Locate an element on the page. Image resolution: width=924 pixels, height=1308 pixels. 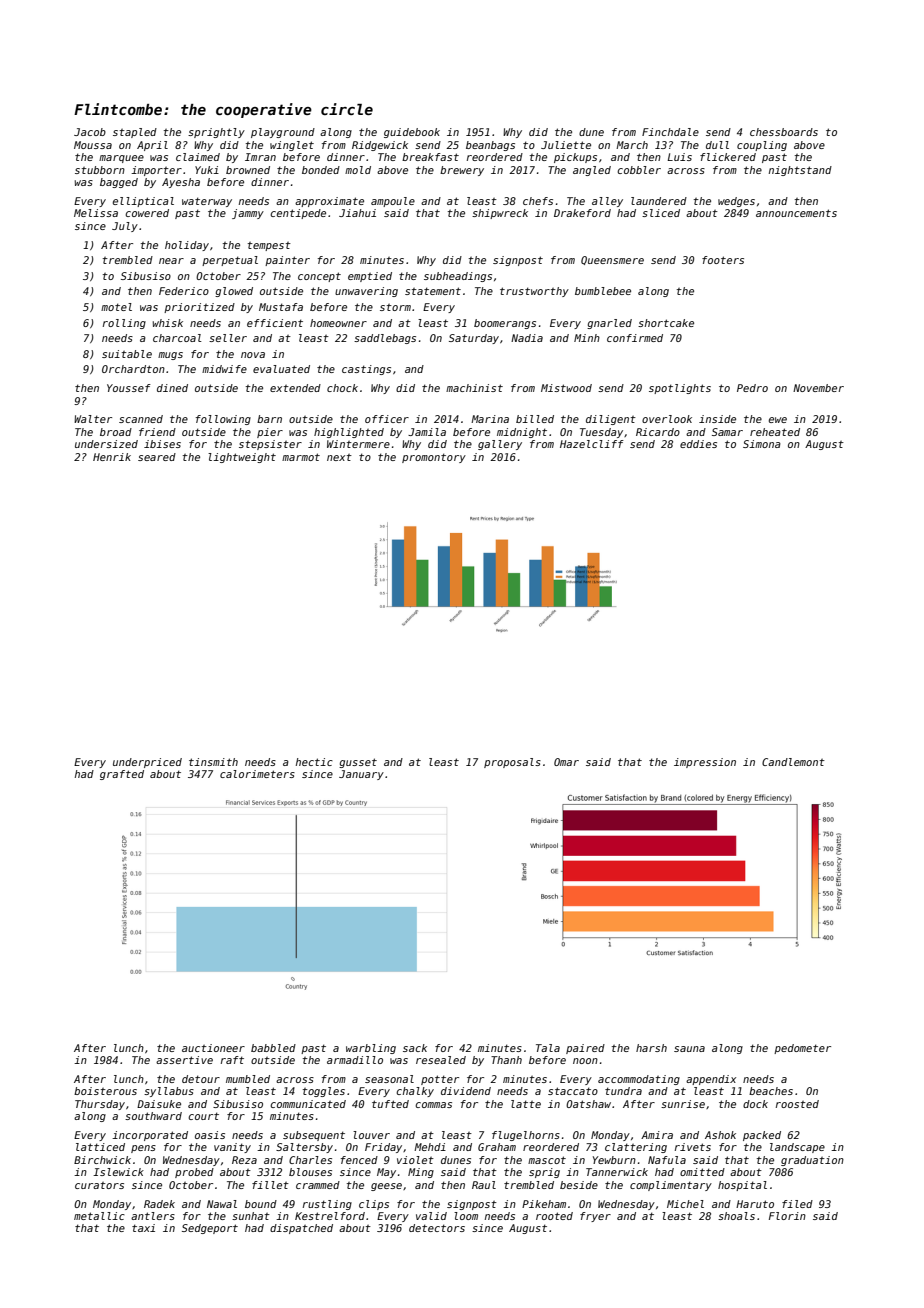
stapled is located at coordinates (135, 133).
